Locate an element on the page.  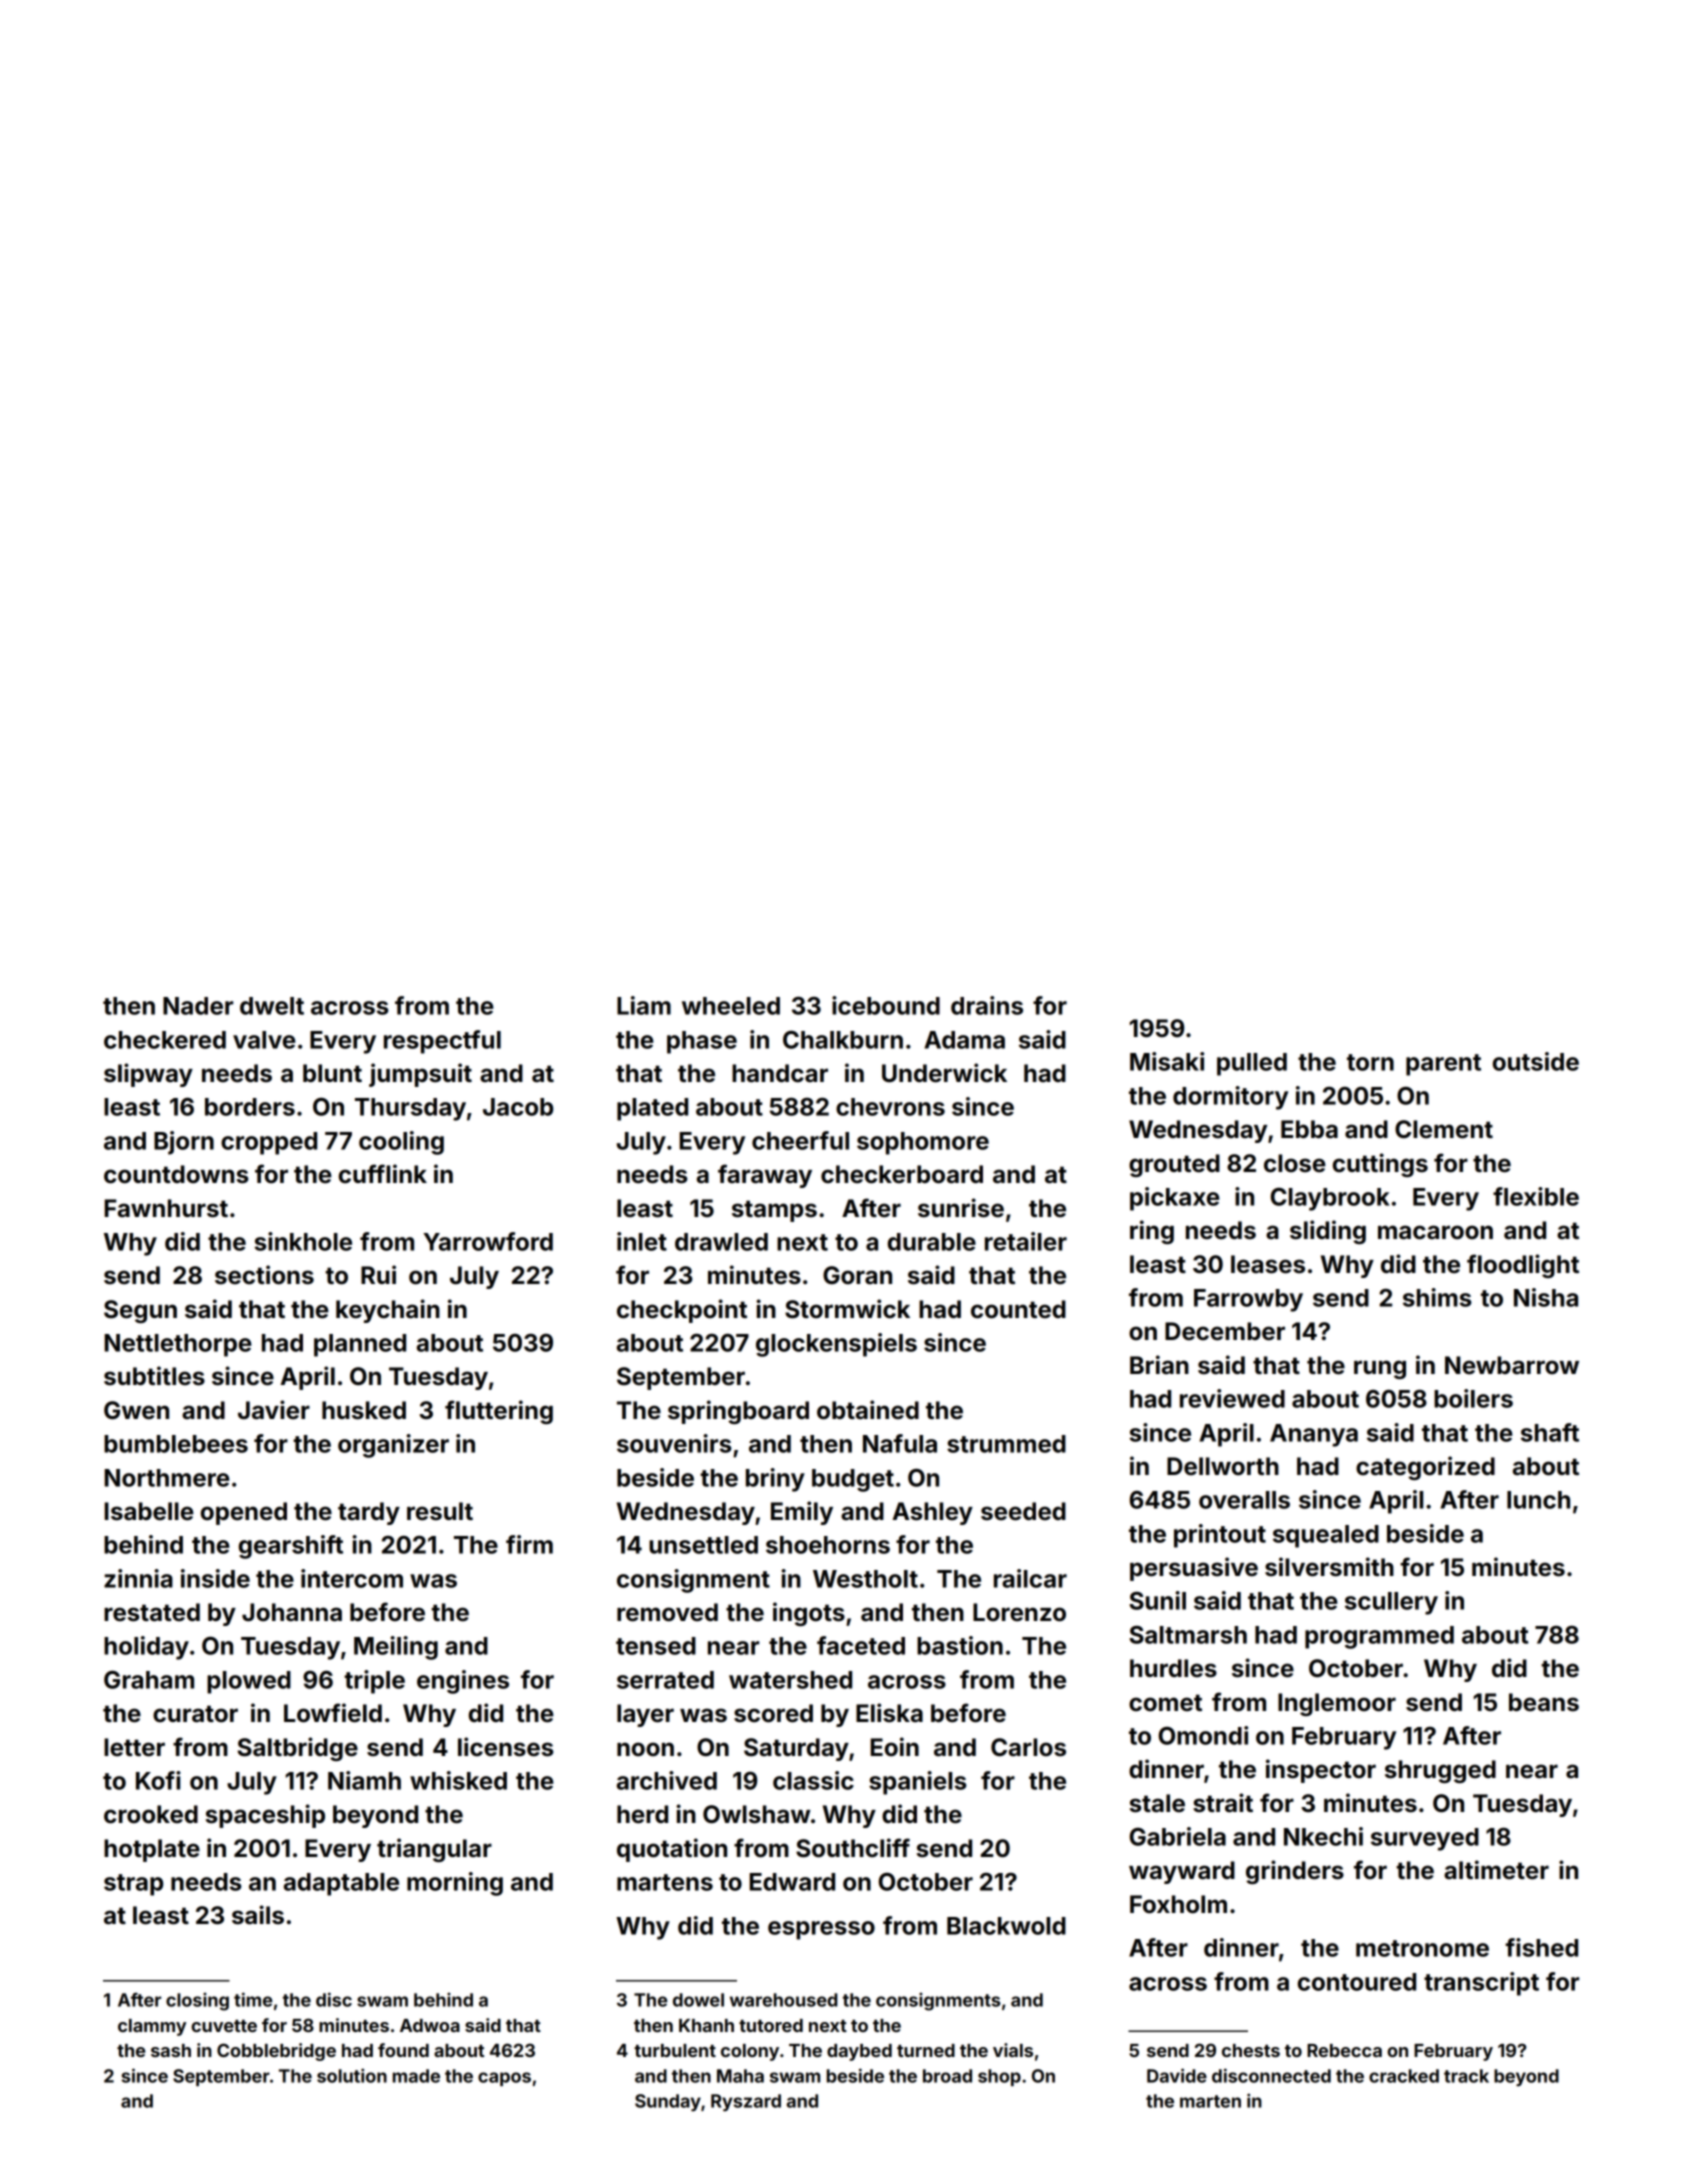
outside is located at coordinates (1536, 1061).
